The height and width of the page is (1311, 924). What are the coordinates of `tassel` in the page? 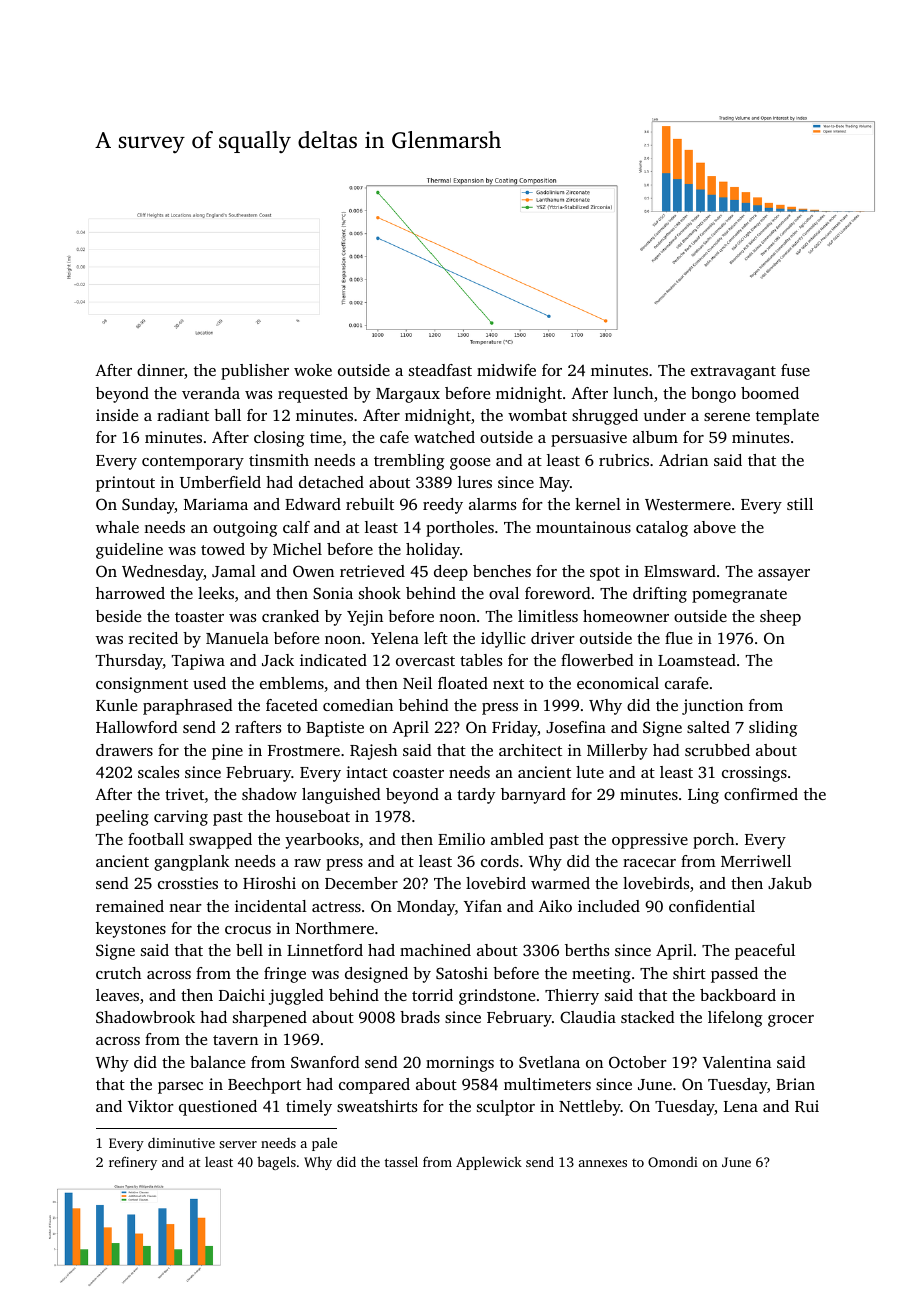 It's located at (401, 1161).
